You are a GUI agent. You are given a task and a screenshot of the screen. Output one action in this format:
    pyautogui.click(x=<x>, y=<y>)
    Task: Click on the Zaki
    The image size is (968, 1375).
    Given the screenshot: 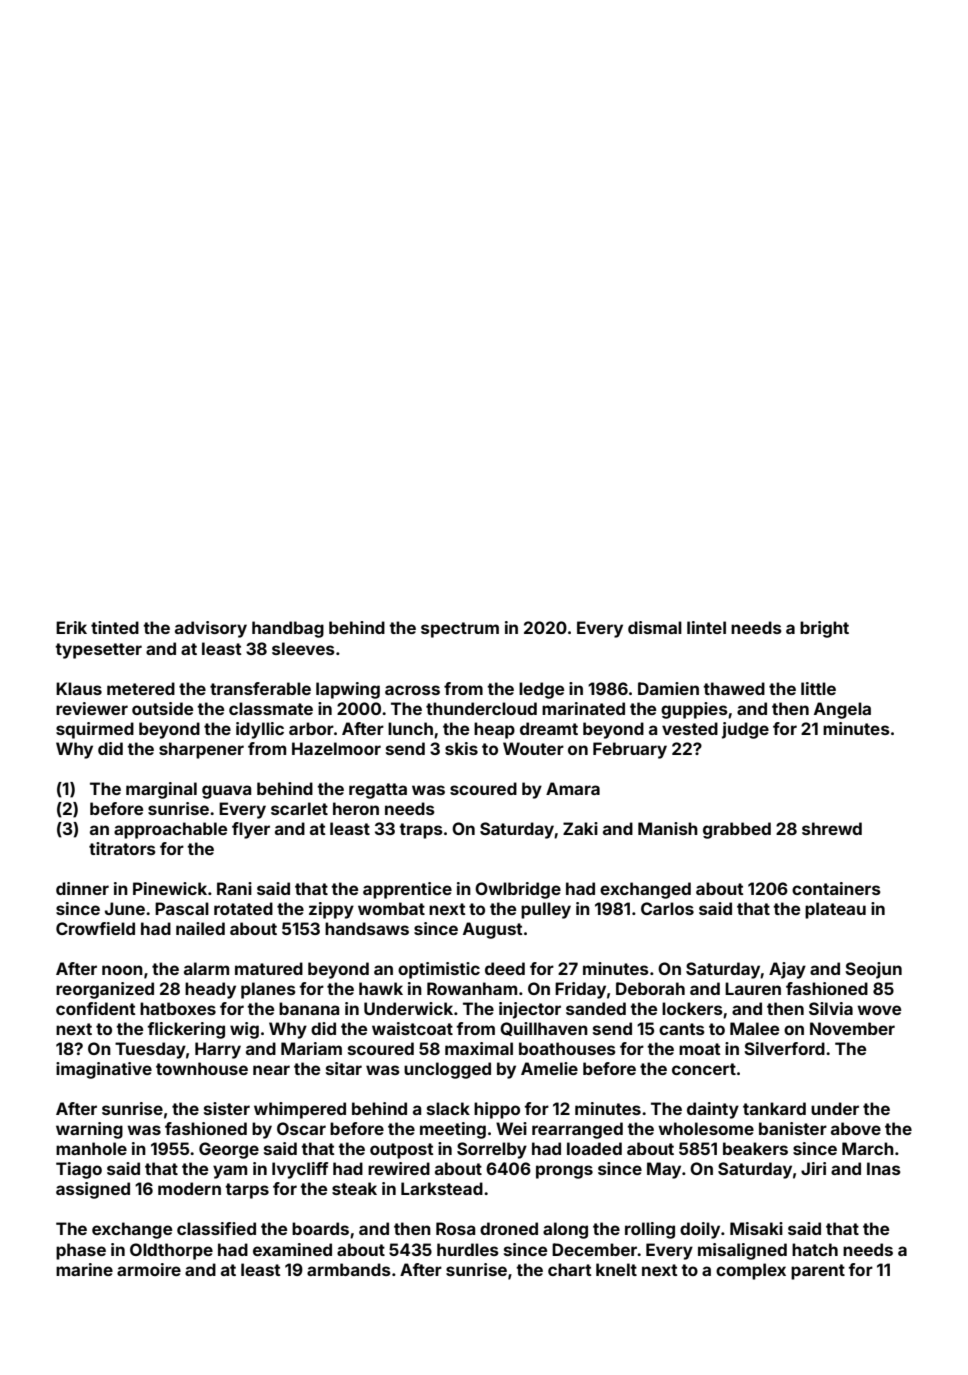 What is the action you would take?
    pyautogui.click(x=580, y=828)
